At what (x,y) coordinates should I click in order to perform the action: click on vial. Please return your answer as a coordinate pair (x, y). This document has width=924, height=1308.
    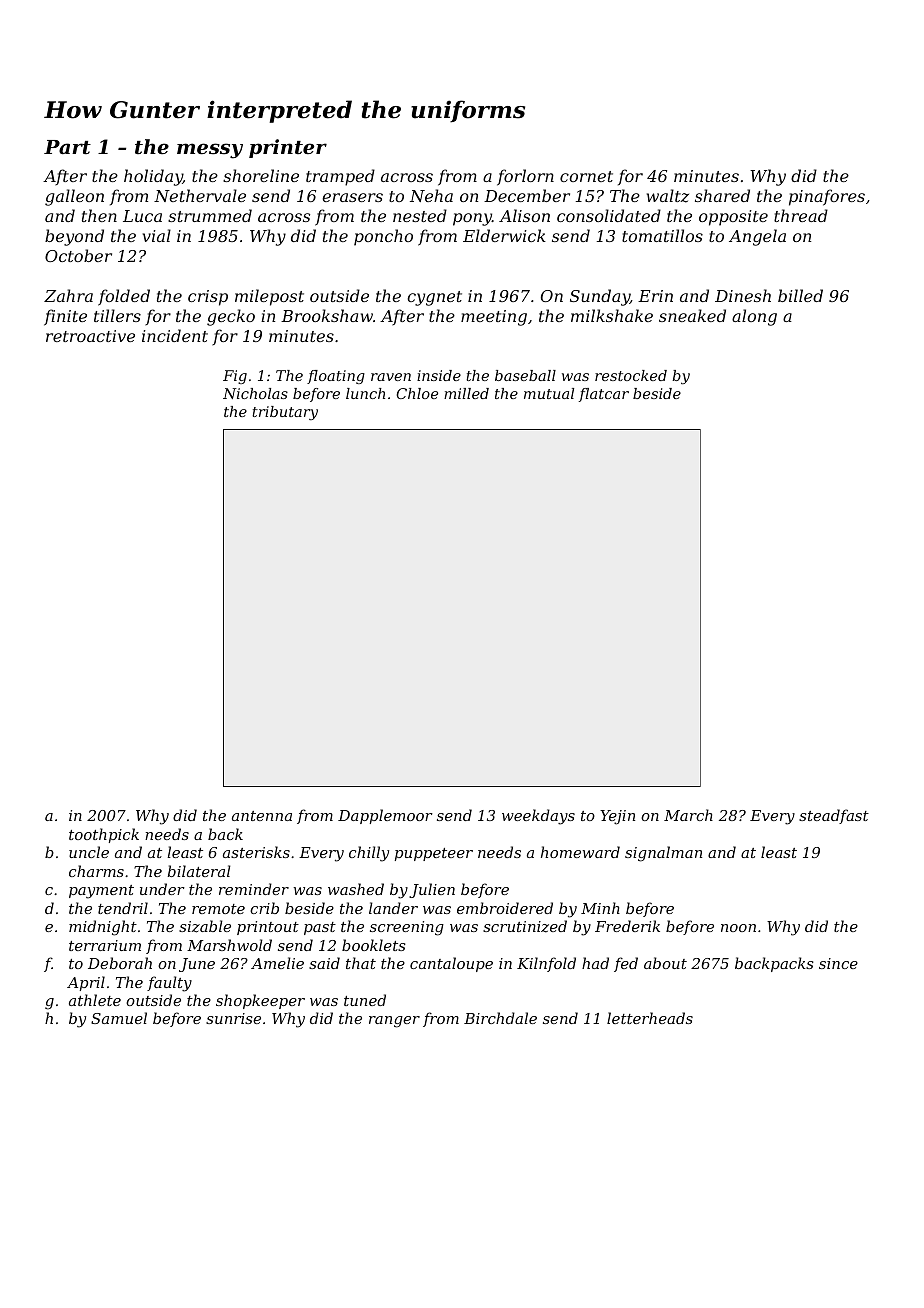
    Looking at the image, I should click on (157, 235).
